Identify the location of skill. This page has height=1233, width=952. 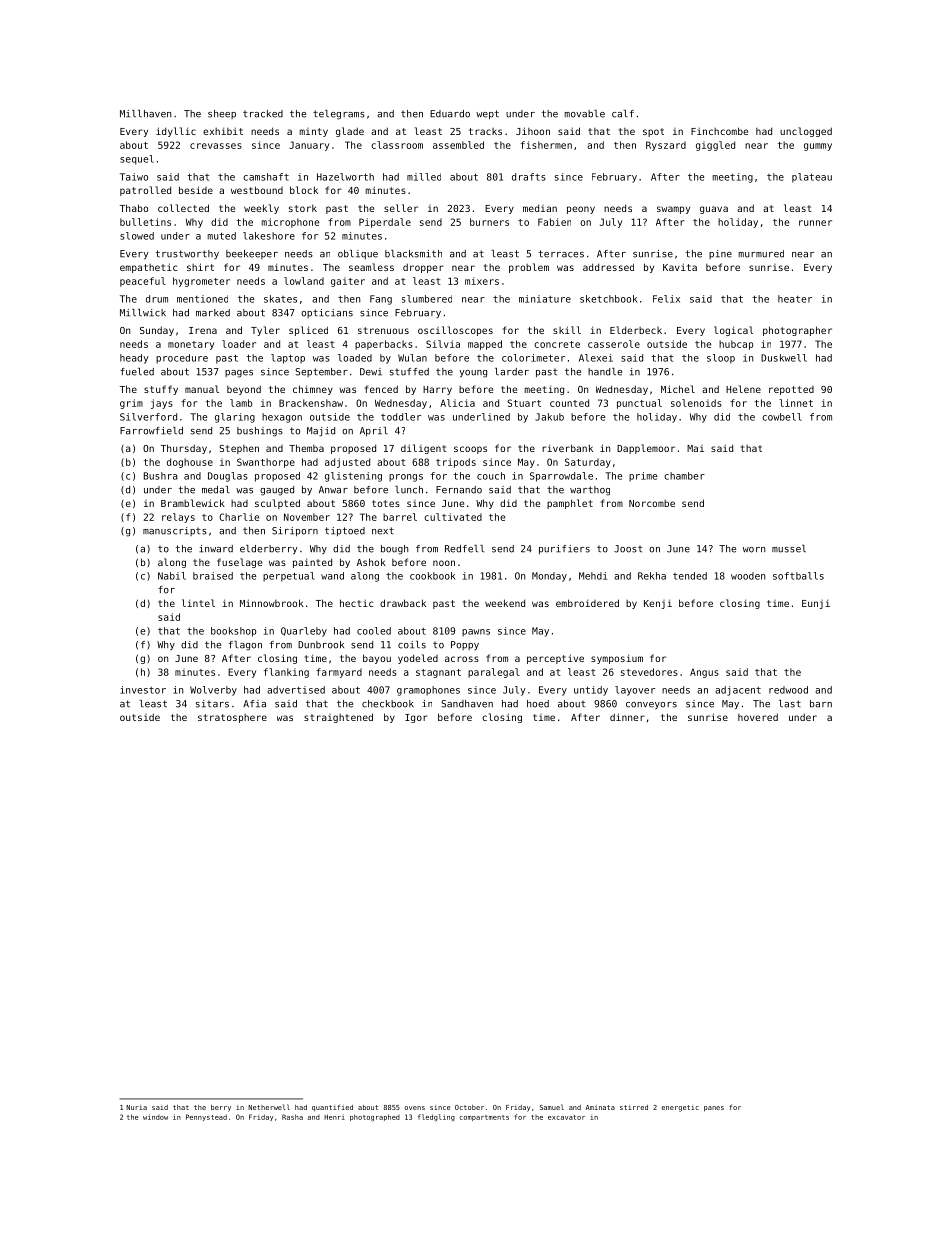
(567, 330).
